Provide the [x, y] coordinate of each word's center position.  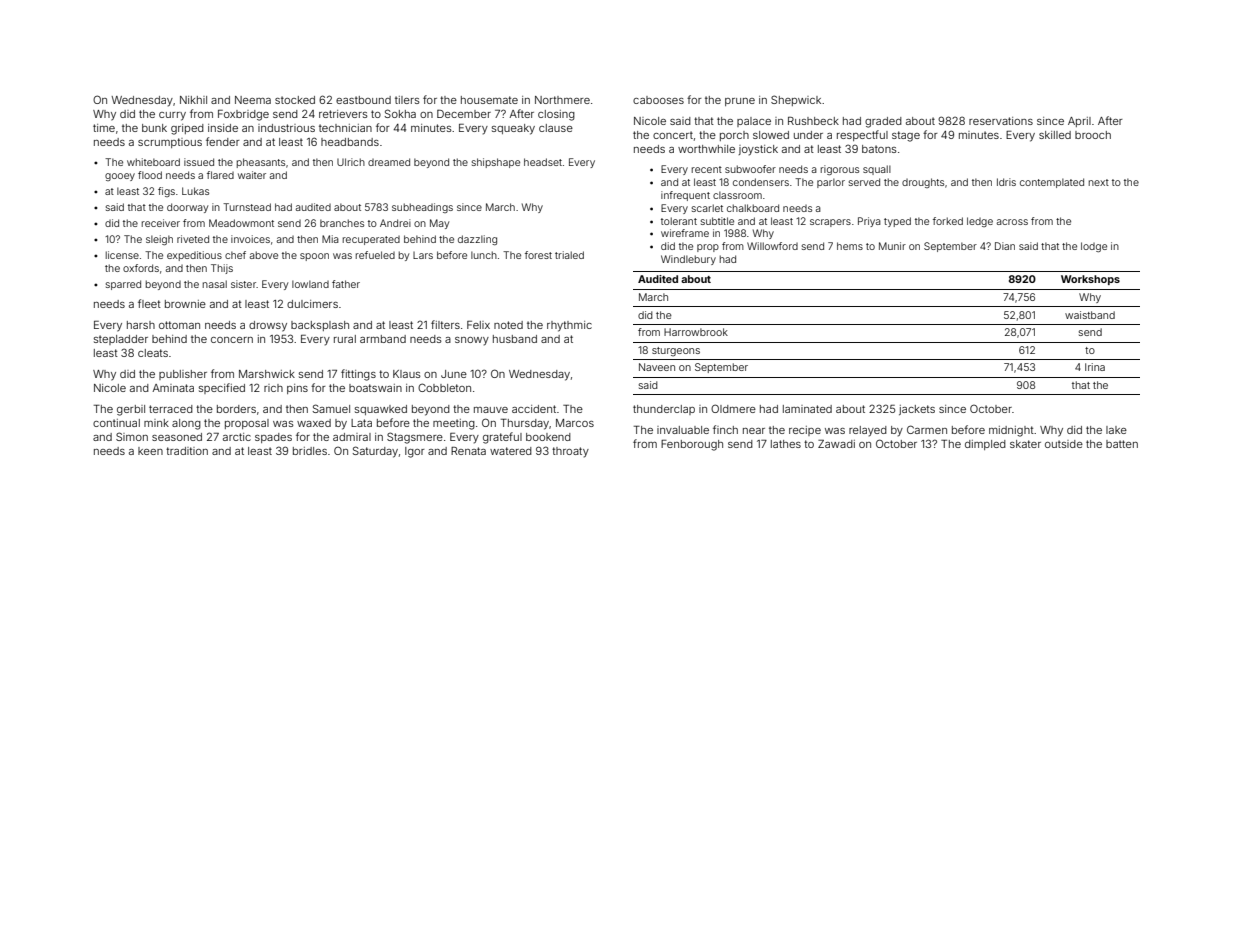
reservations [1001, 121]
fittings [358, 375]
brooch [1093, 135]
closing [556, 115]
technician [345, 128]
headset [543, 162]
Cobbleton [444, 387]
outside [1064, 444]
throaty [570, 452]
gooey [120, 177]
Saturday [375, 452]
